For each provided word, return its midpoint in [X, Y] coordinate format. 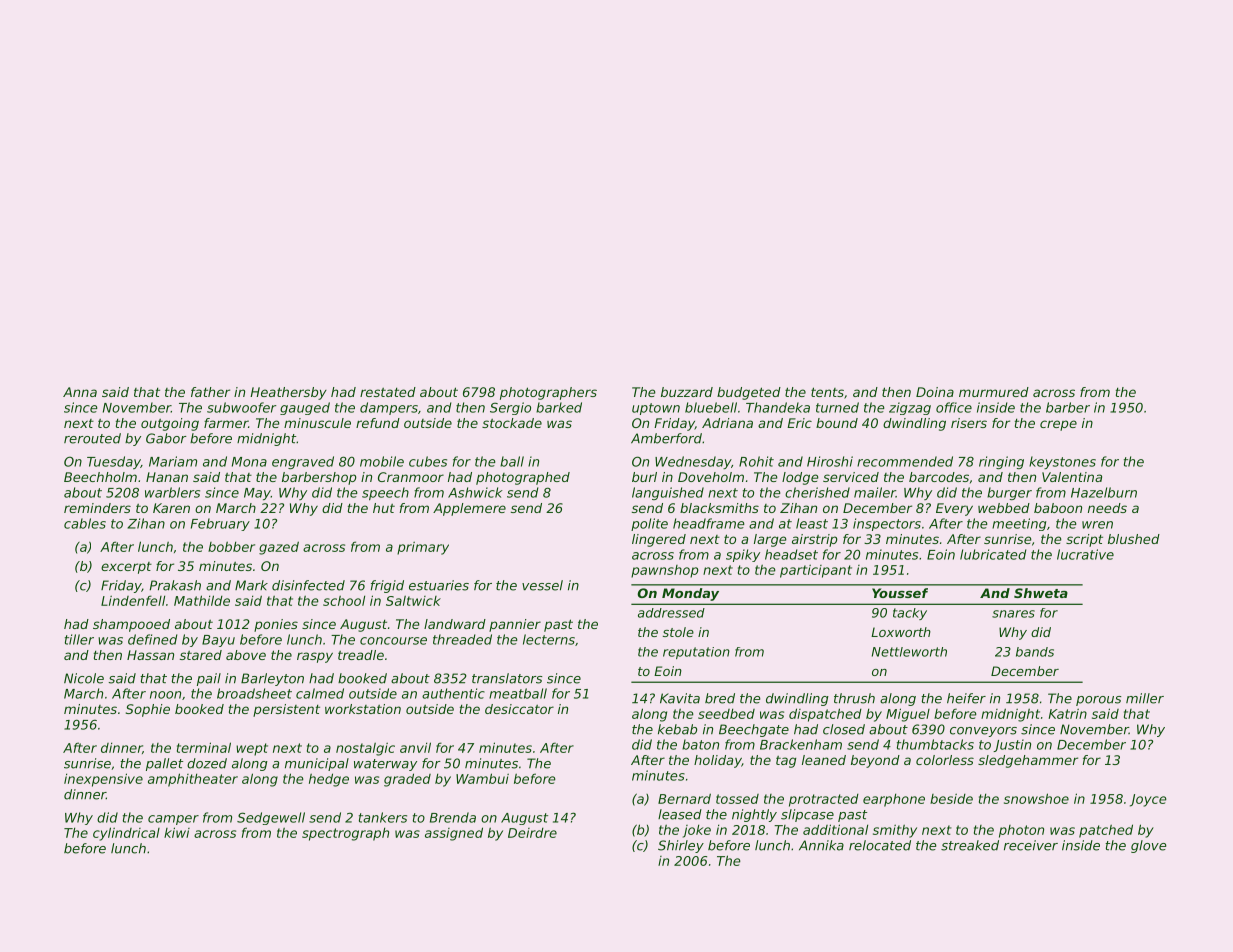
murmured [994, 392]
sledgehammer [1028, 761]
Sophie [148, 710]
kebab [677, 729]
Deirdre [532, 833]
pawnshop [665, 571]
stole [678, 632]
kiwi [177, 832]
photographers [548, 393]
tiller [79, 639]
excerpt [126, 568]
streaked [970, 845]
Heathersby [288, 393]
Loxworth [901, 632]
